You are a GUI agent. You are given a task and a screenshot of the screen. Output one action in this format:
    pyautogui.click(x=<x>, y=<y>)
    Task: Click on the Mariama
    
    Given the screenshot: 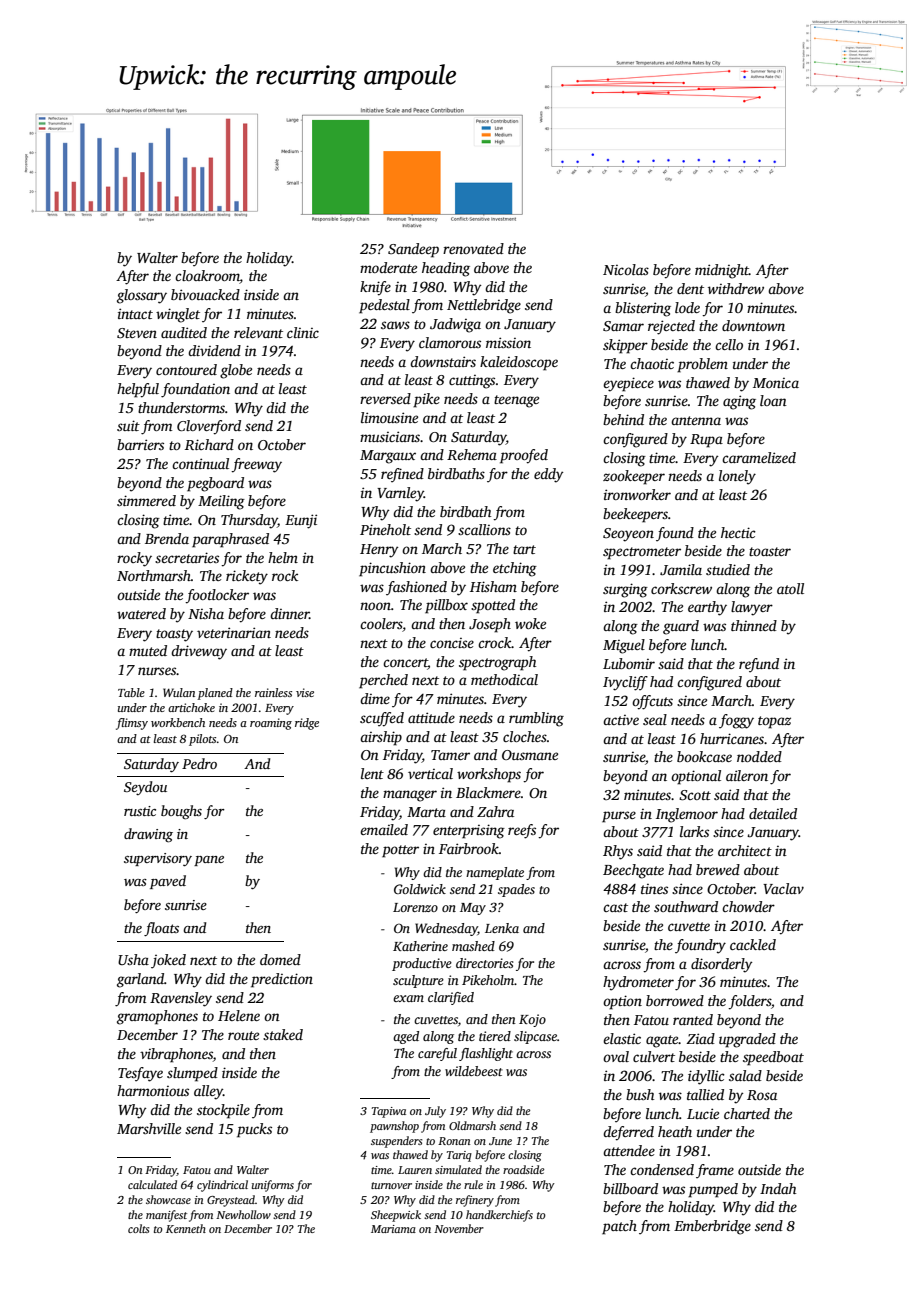 What is the action you would take?
    pyautogui.click(x=393, y=1229)
